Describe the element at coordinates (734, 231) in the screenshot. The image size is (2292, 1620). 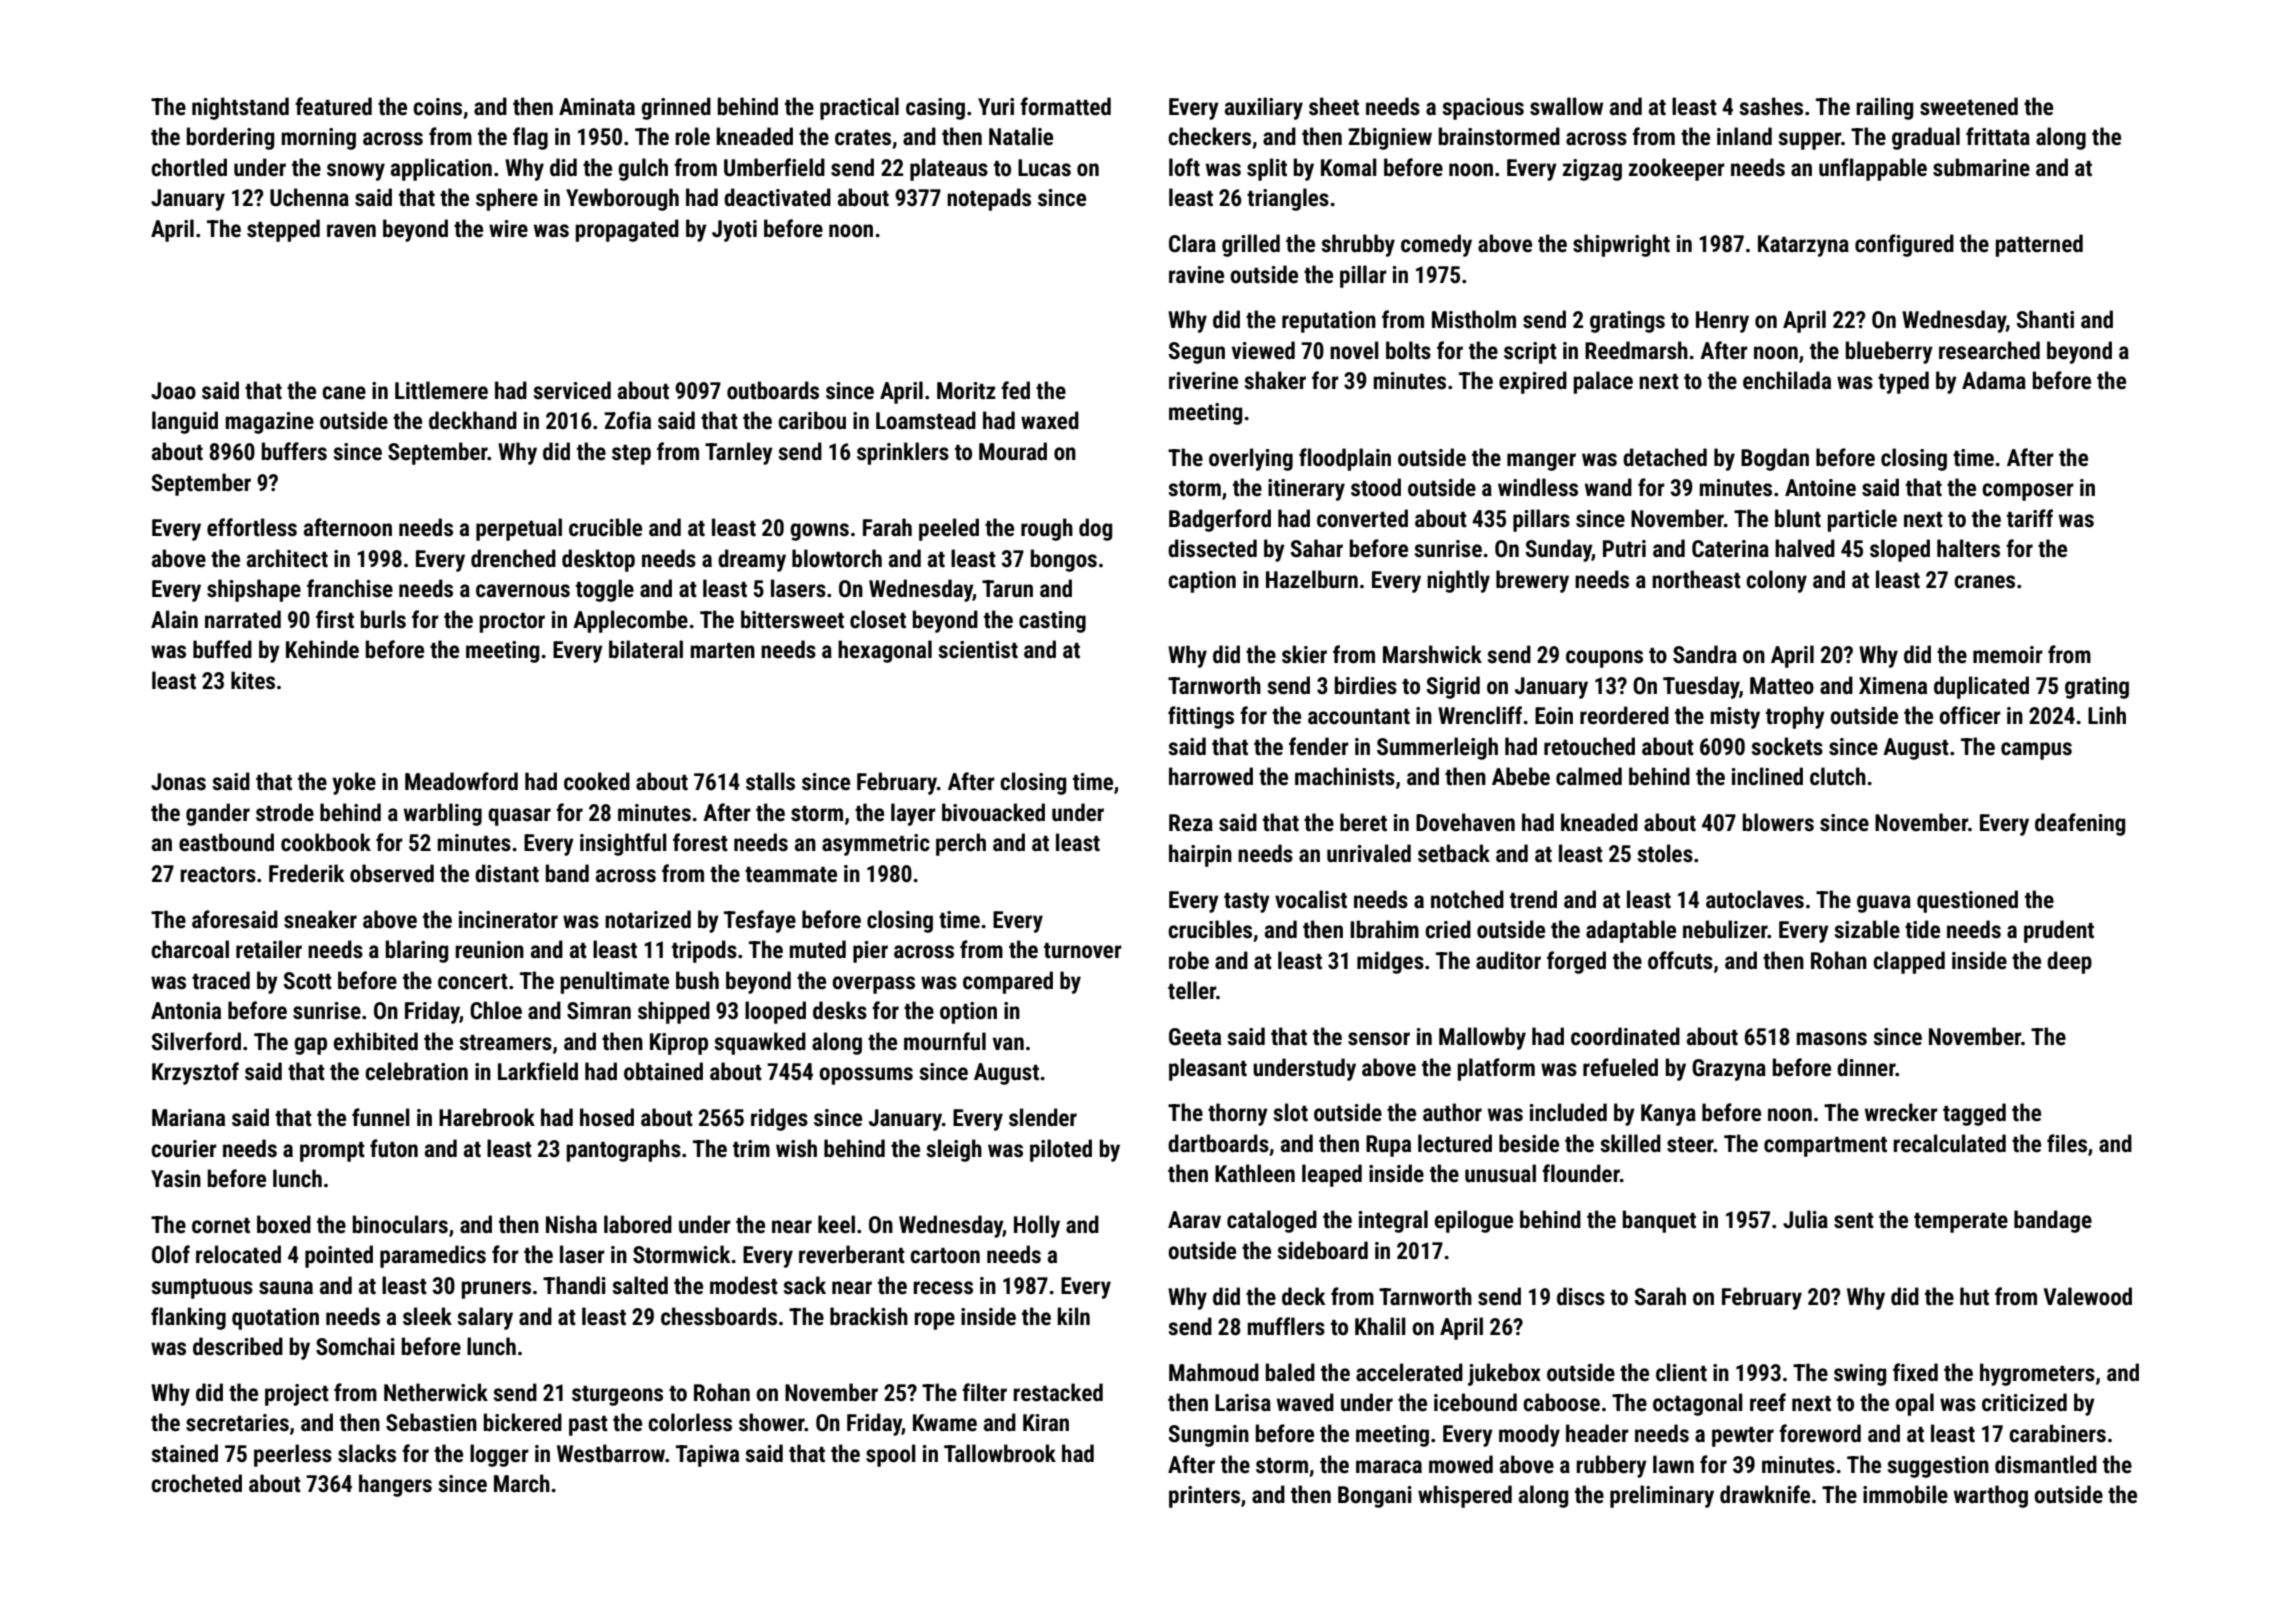
I see `Jyoti` at that location.
